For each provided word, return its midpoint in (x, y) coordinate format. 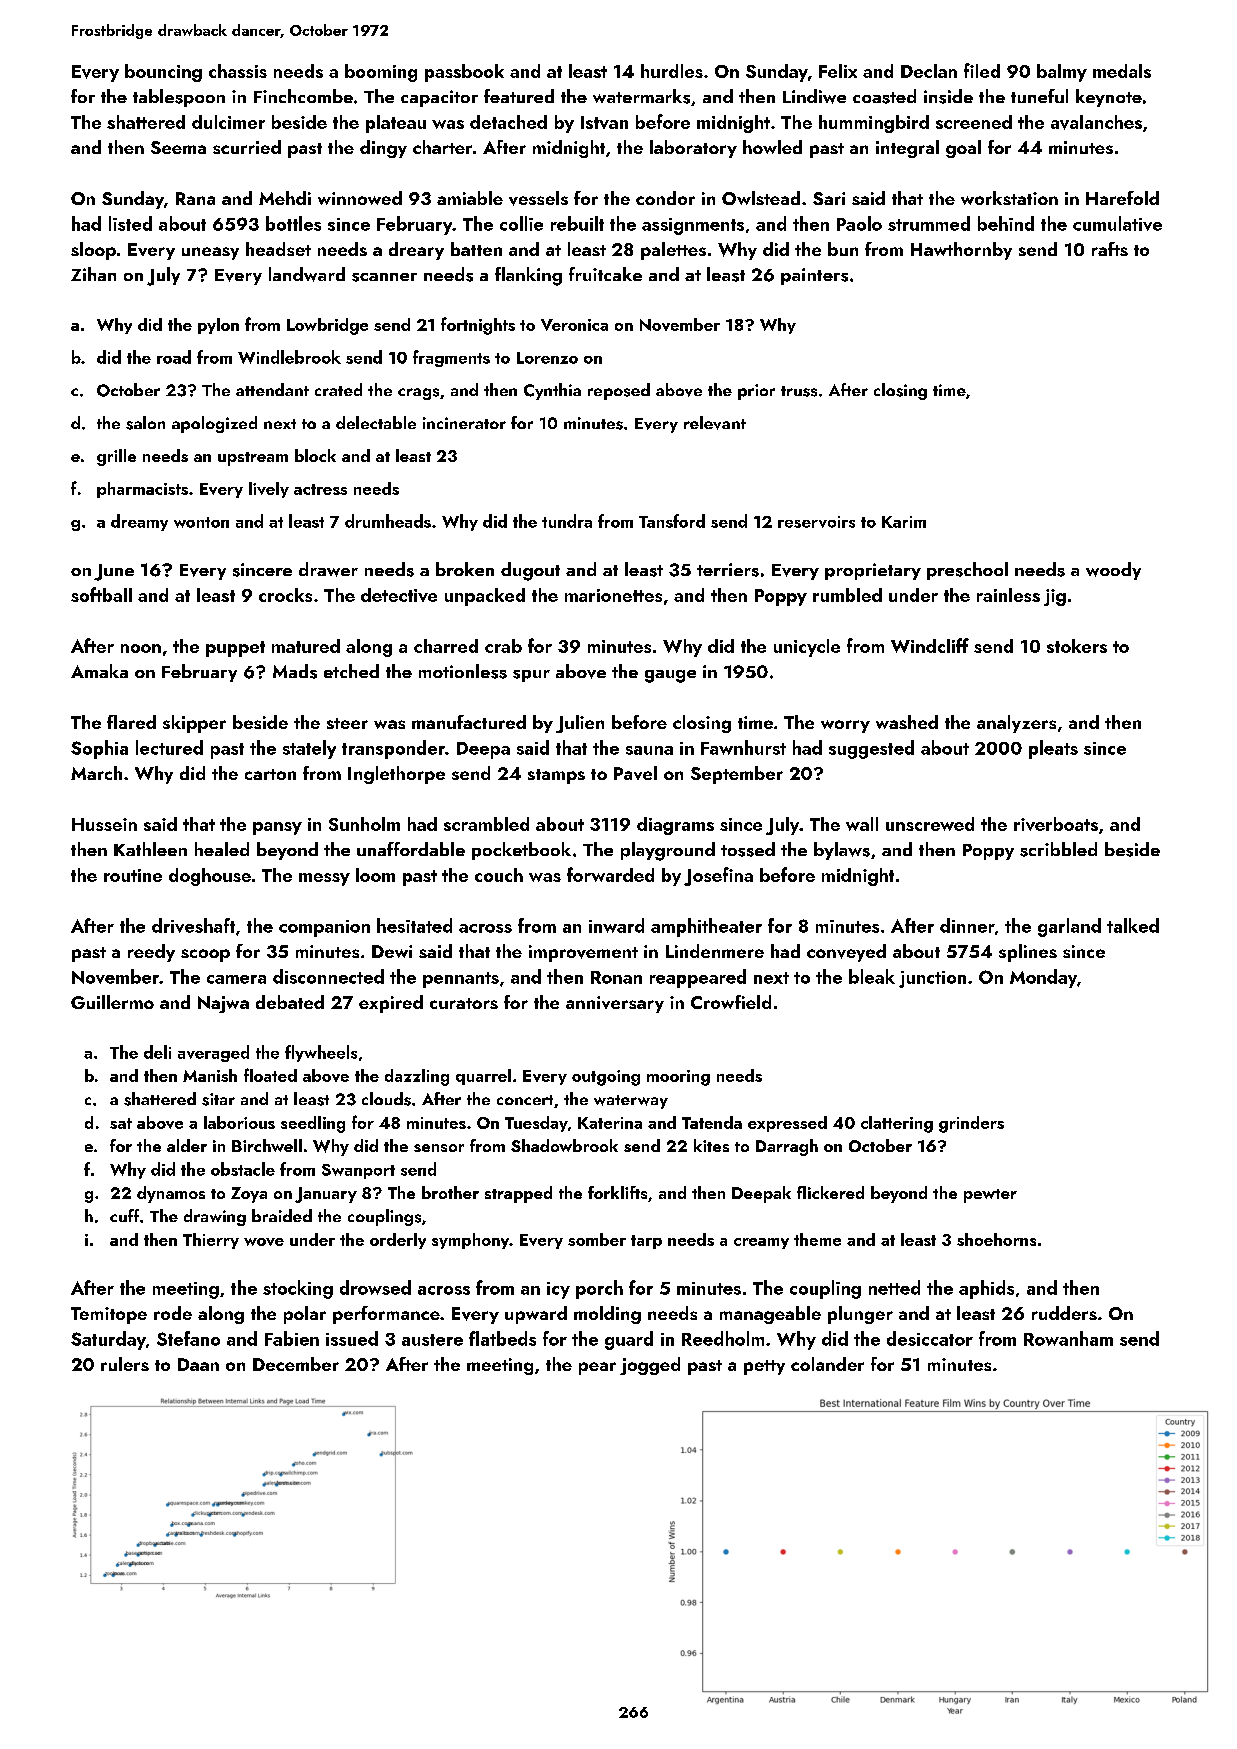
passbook (464, 73)
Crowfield (731, 1002)
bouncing (163, 73)
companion (324, 928)
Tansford (672, 521)
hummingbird (874, 124)
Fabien (292, 1338)
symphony (470, 1241)
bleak (872, 976)
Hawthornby (961, 251)
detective (399, 595)
